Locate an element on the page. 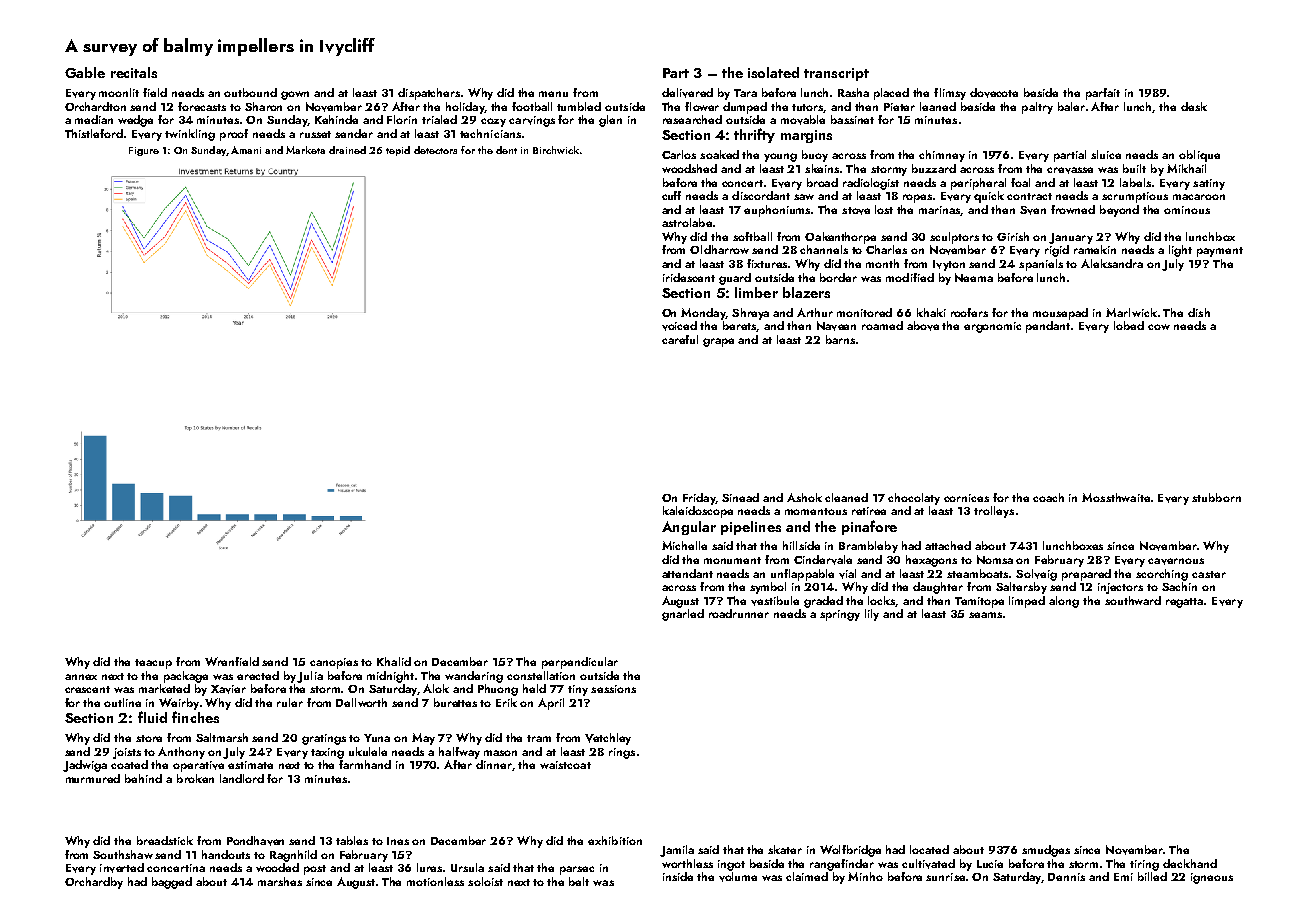  Orchardby is located at coordinates (94, 883).
